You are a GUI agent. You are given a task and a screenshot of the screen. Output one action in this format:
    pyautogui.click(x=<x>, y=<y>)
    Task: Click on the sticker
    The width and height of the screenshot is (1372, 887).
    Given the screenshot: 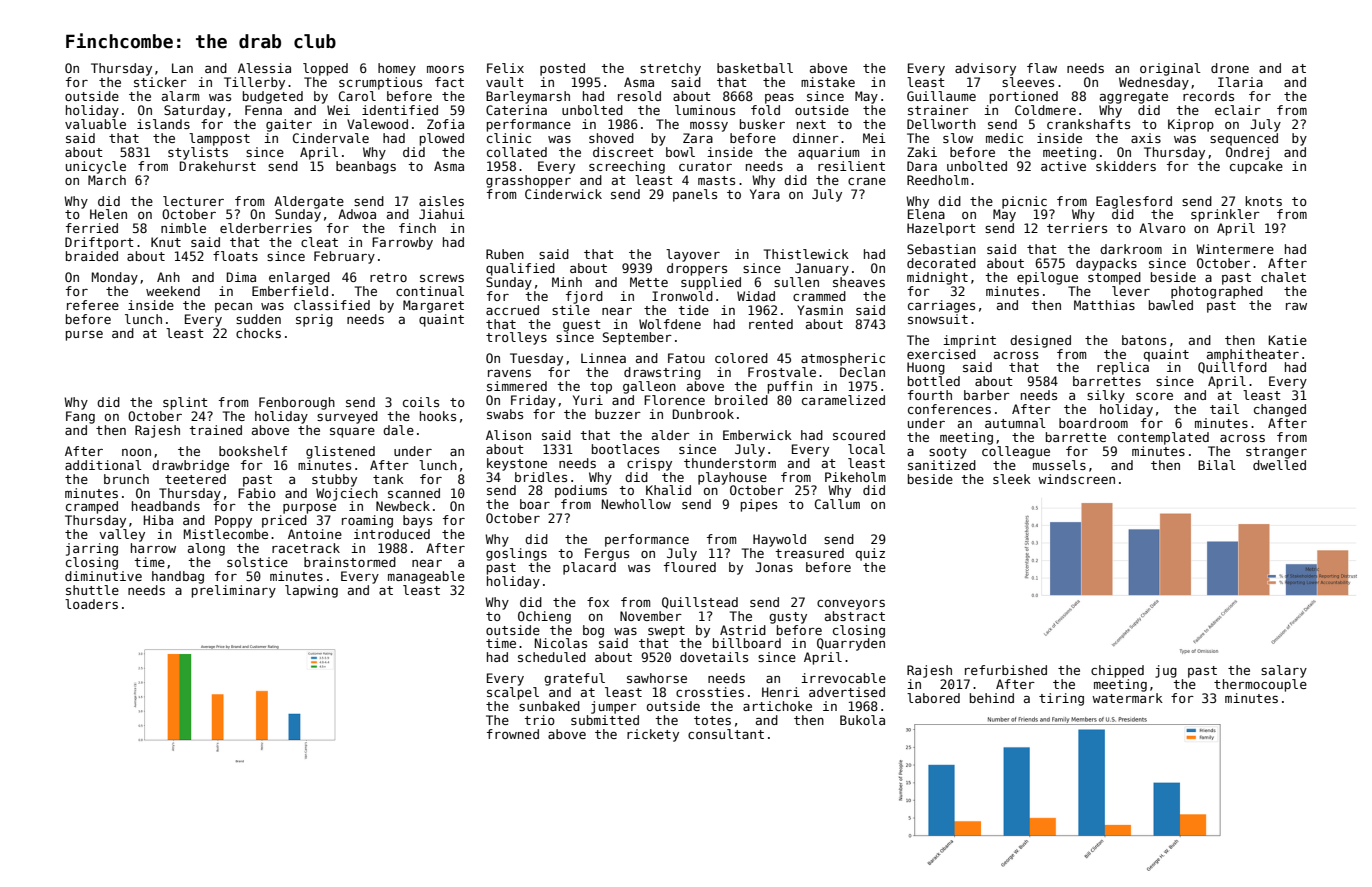 What is the action you would take?
    pyautogui.click(x=160, y=82)
